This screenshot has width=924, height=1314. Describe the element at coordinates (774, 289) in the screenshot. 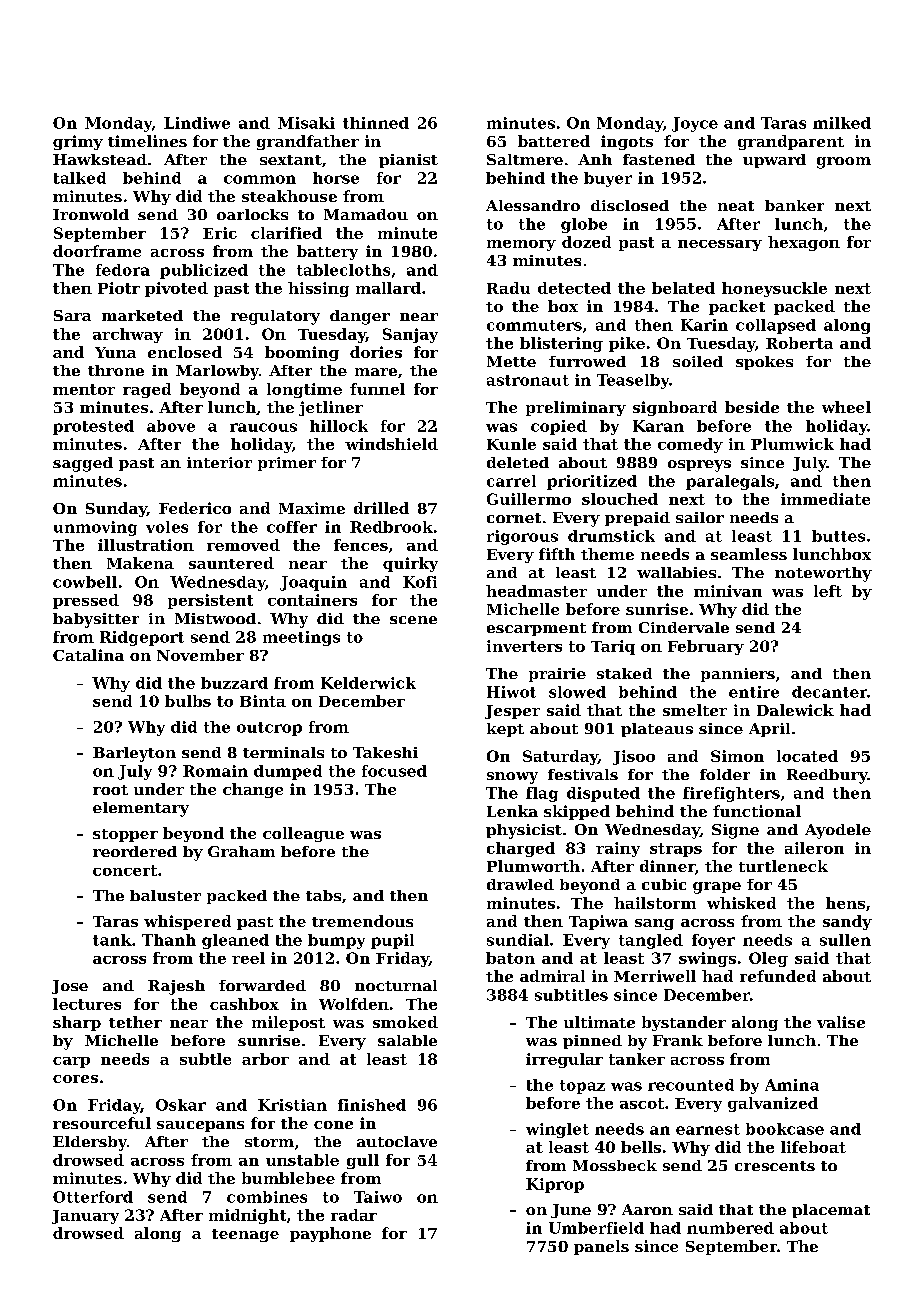

I see `honeysuckle` at that location.
